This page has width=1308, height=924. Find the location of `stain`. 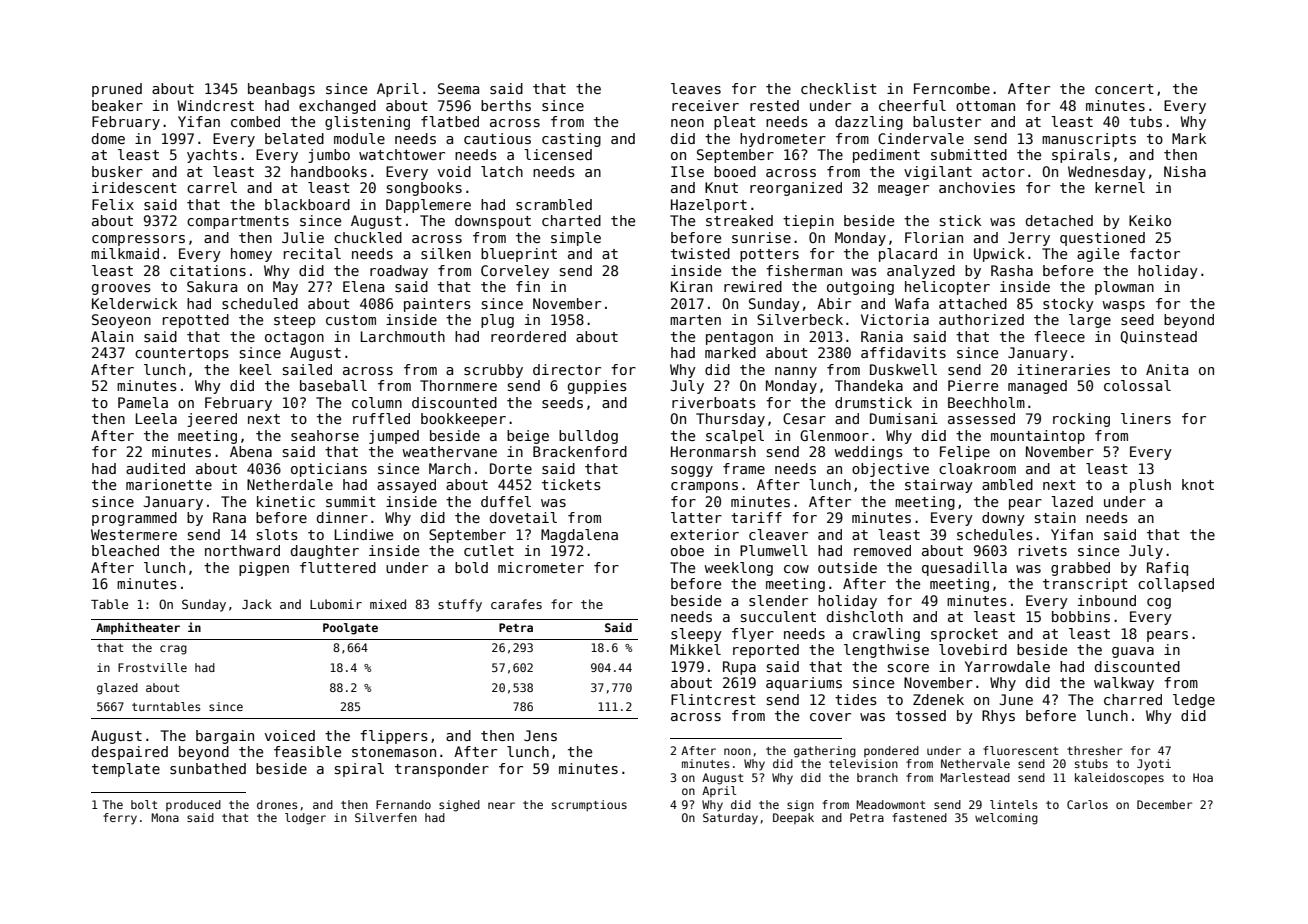

stain is located at coordinates (1055, 517).
